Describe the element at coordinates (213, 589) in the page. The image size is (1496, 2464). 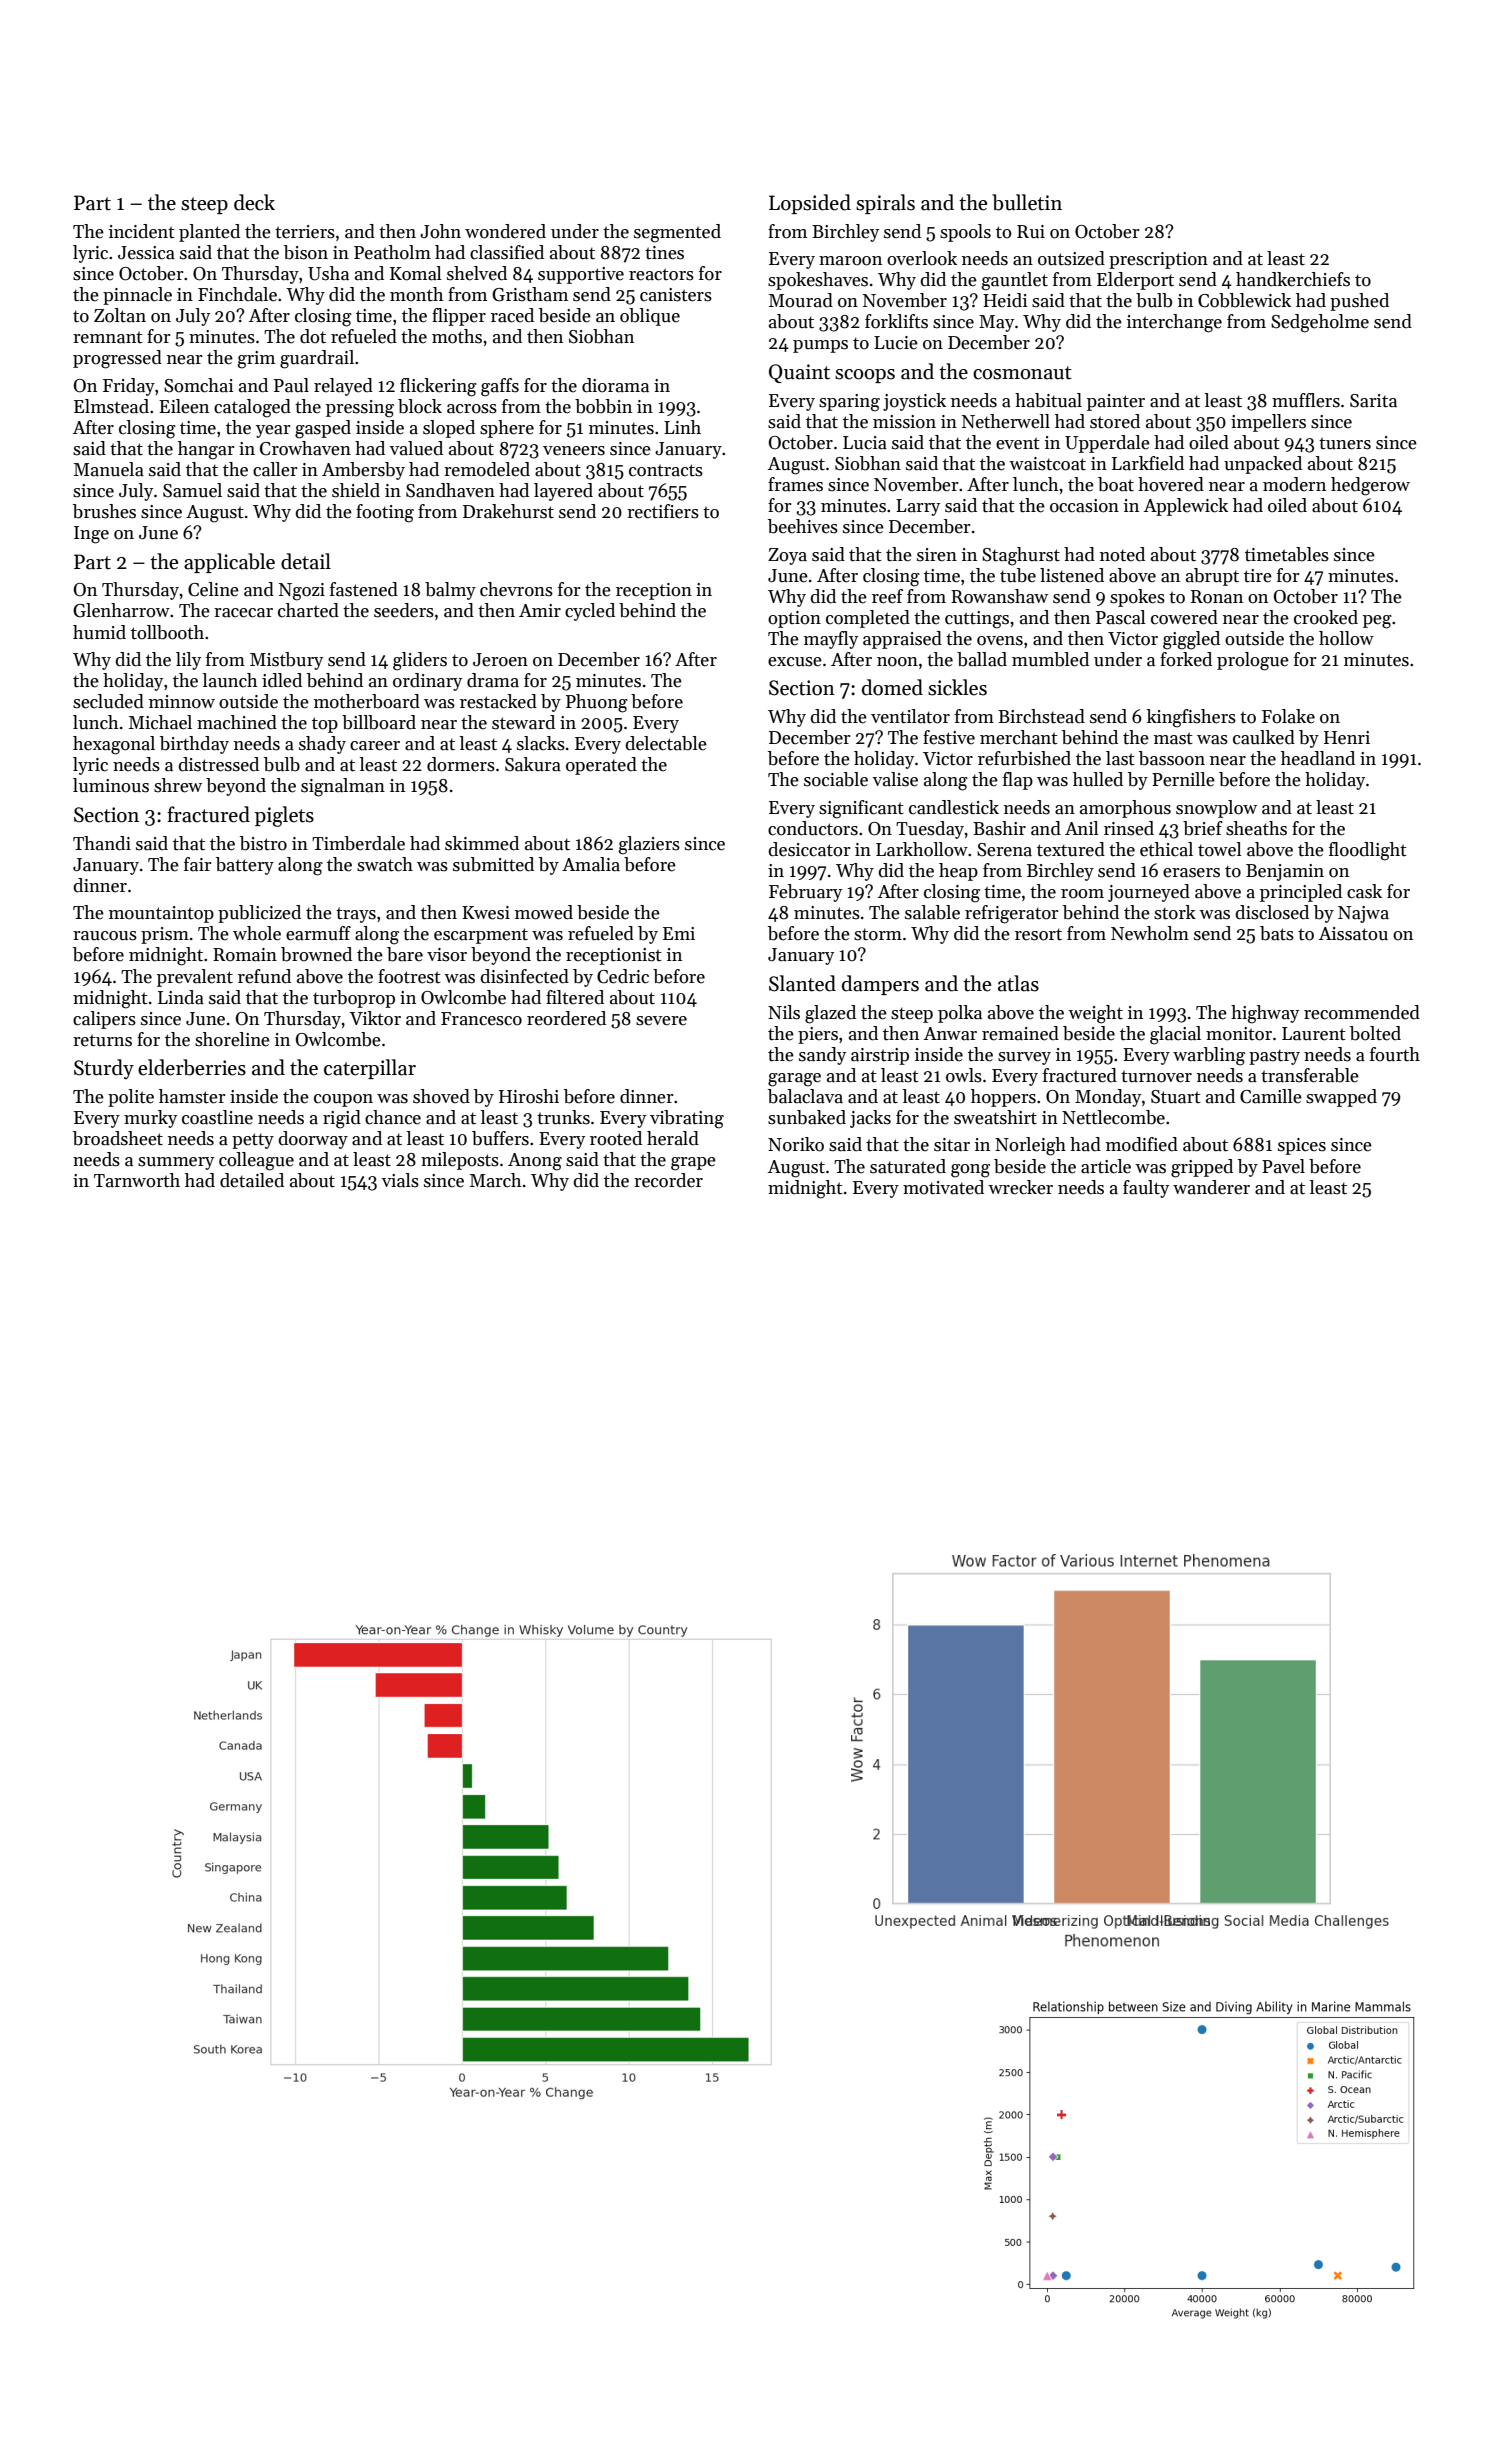
I see `Celine` at that location.
